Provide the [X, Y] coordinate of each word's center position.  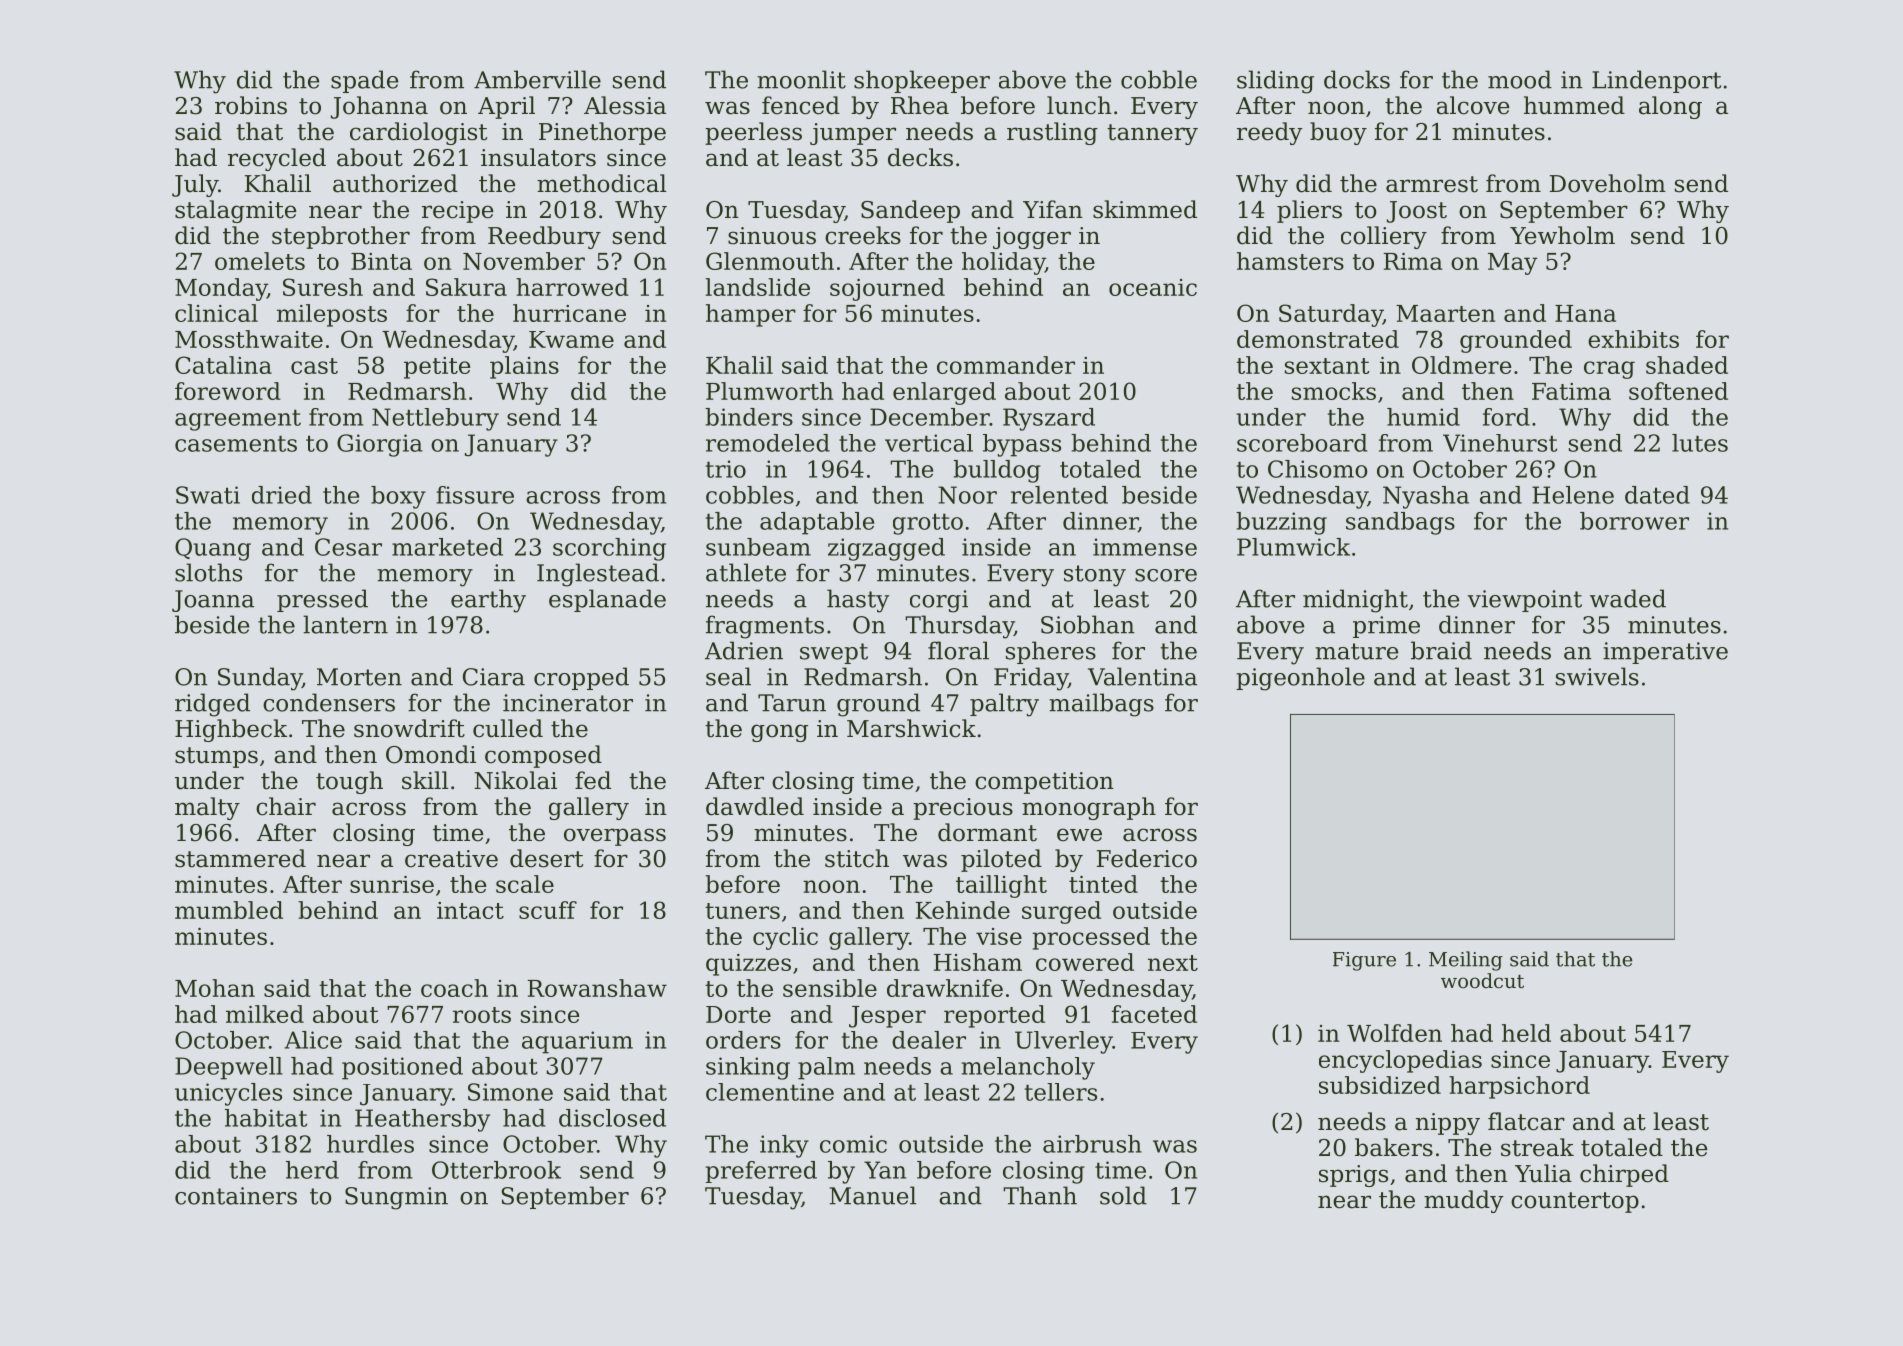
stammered [240, 858]
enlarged [944, 393]
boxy [398, 497]
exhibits [1633, 339]
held [1526, 1033]
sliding [1275, 82]
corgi [939, 601]
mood [1520, 79]
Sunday [260, 679]
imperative [1665, 653]
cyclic [785, 938]
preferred [761, 1172]
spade [364, 81]
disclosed [612, 1118]
